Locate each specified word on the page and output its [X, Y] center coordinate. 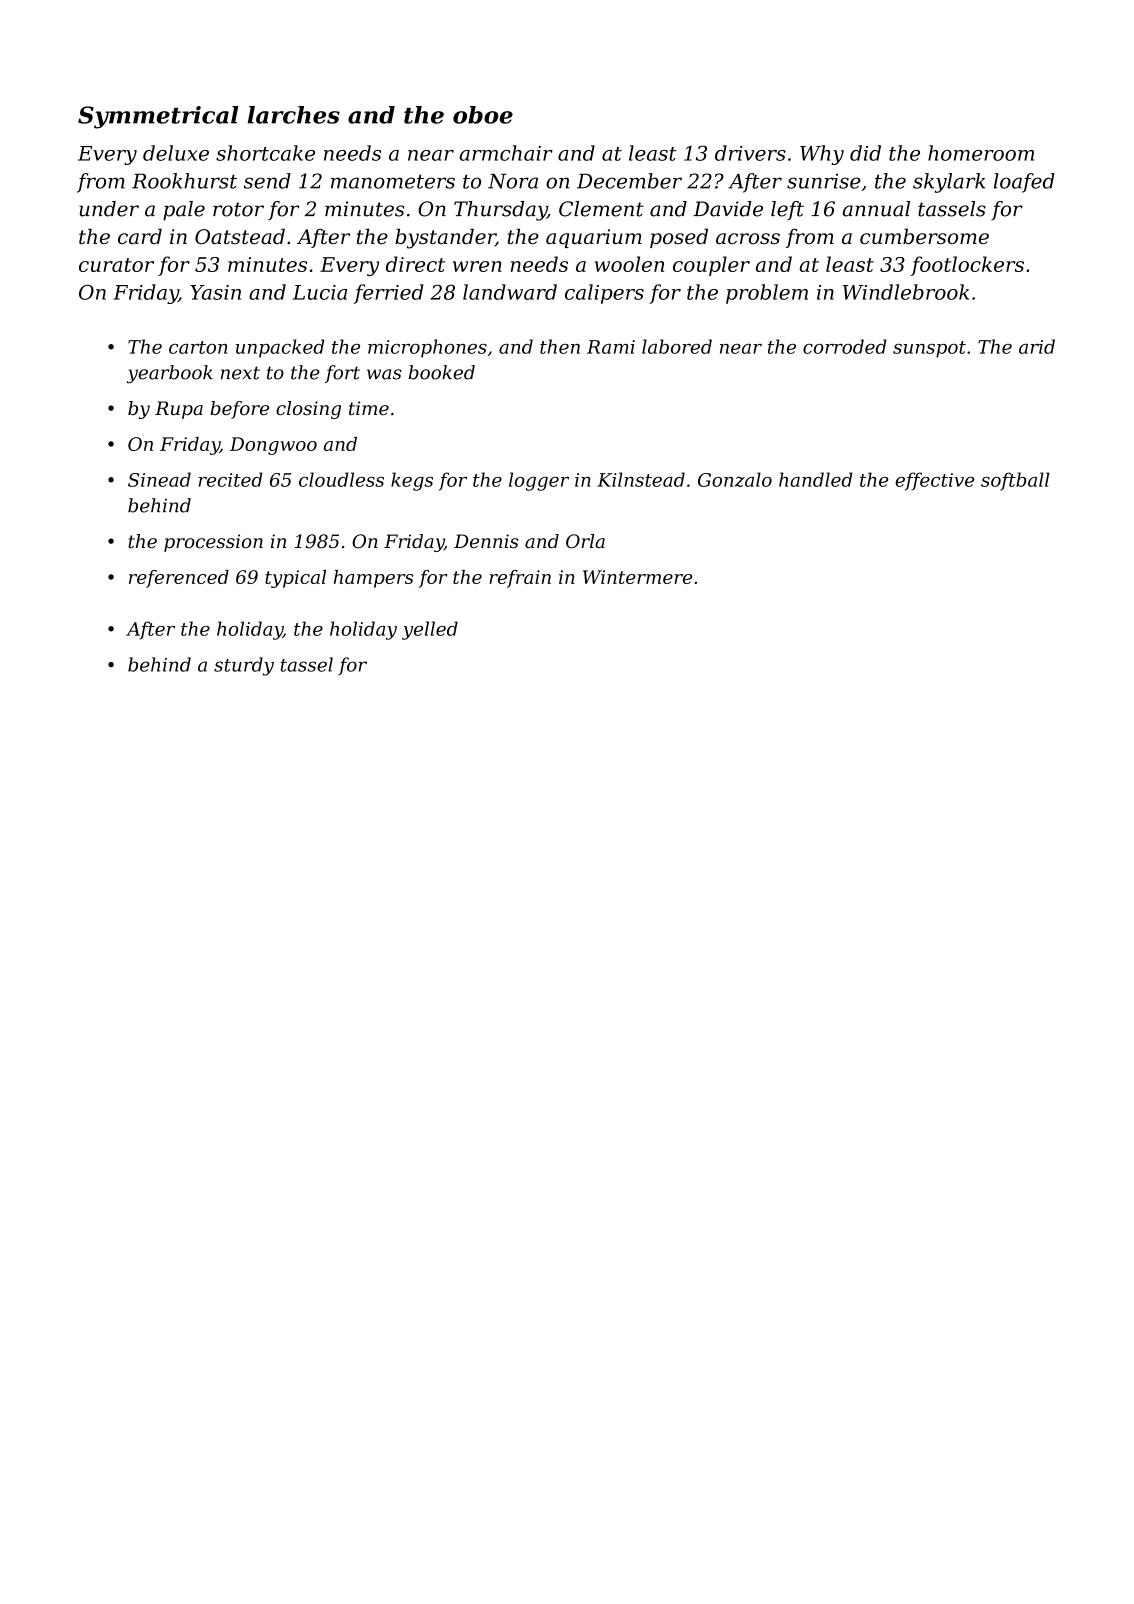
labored [677, 346]
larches [294, 115]
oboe [483, 115]
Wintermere [637, 577]
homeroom [981, 153]
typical [295, 579]
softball [1015, 481]
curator [116, 265]
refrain [520, 579]
